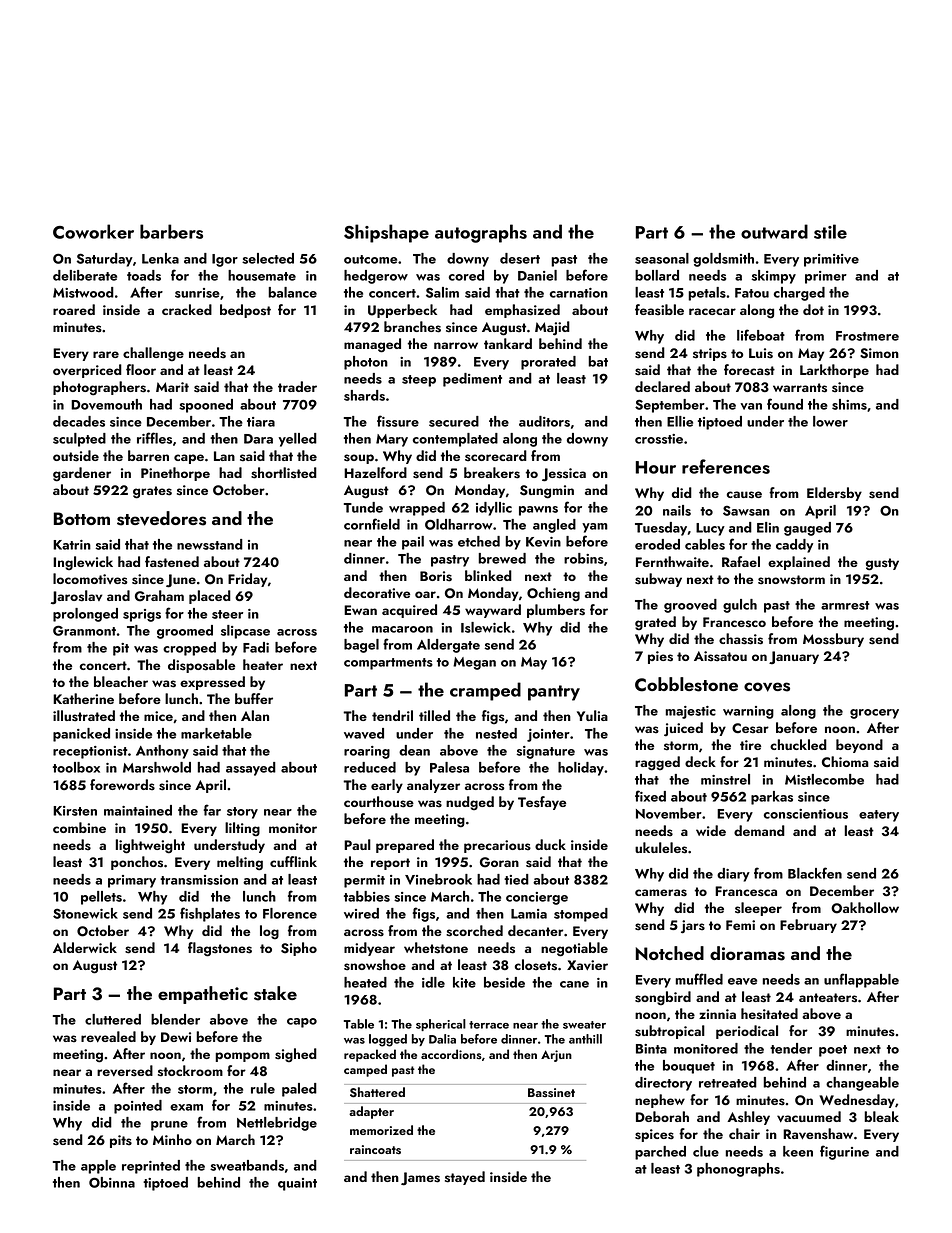  Describe the element at coordinates (112, 1182) in the screenshot. I see `Obinna` at that location.
